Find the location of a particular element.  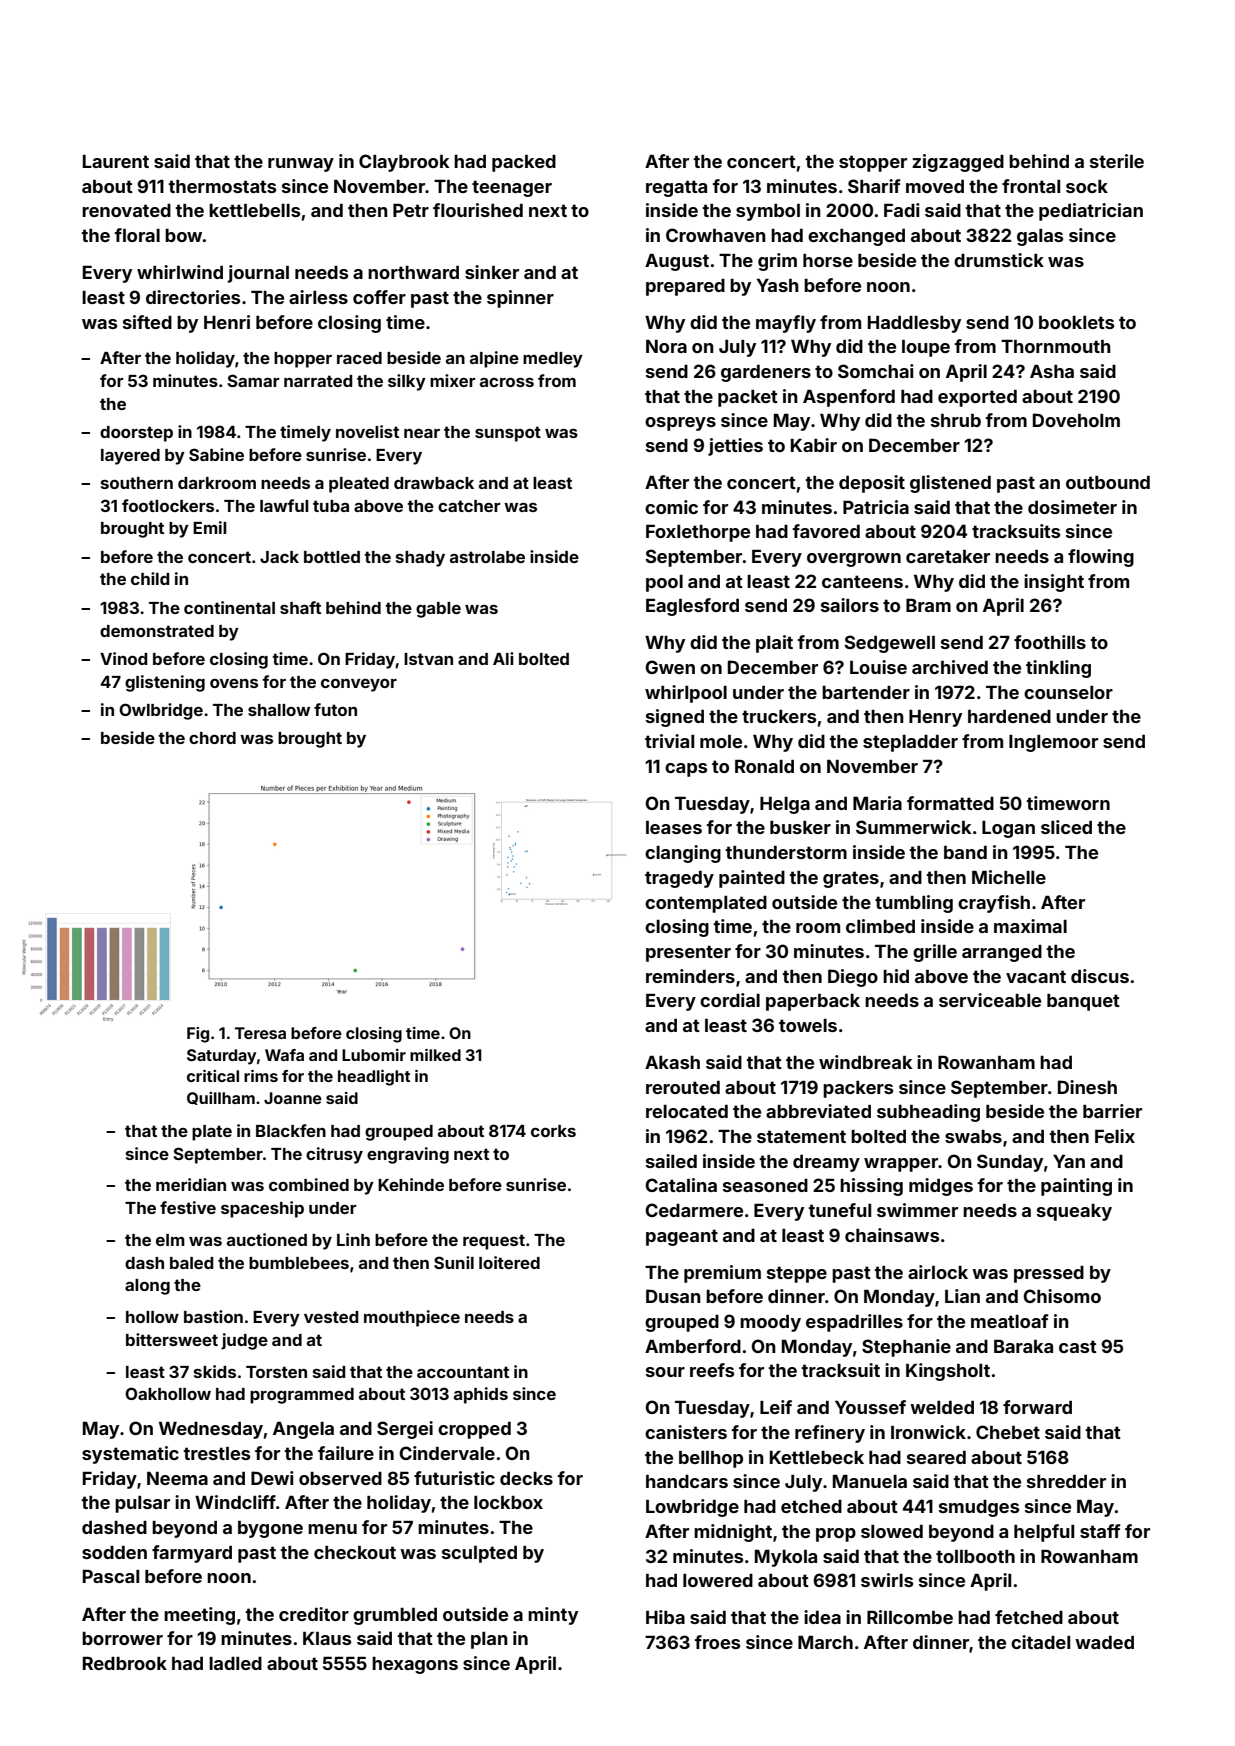

directories is located at coordinates (193, 297).
